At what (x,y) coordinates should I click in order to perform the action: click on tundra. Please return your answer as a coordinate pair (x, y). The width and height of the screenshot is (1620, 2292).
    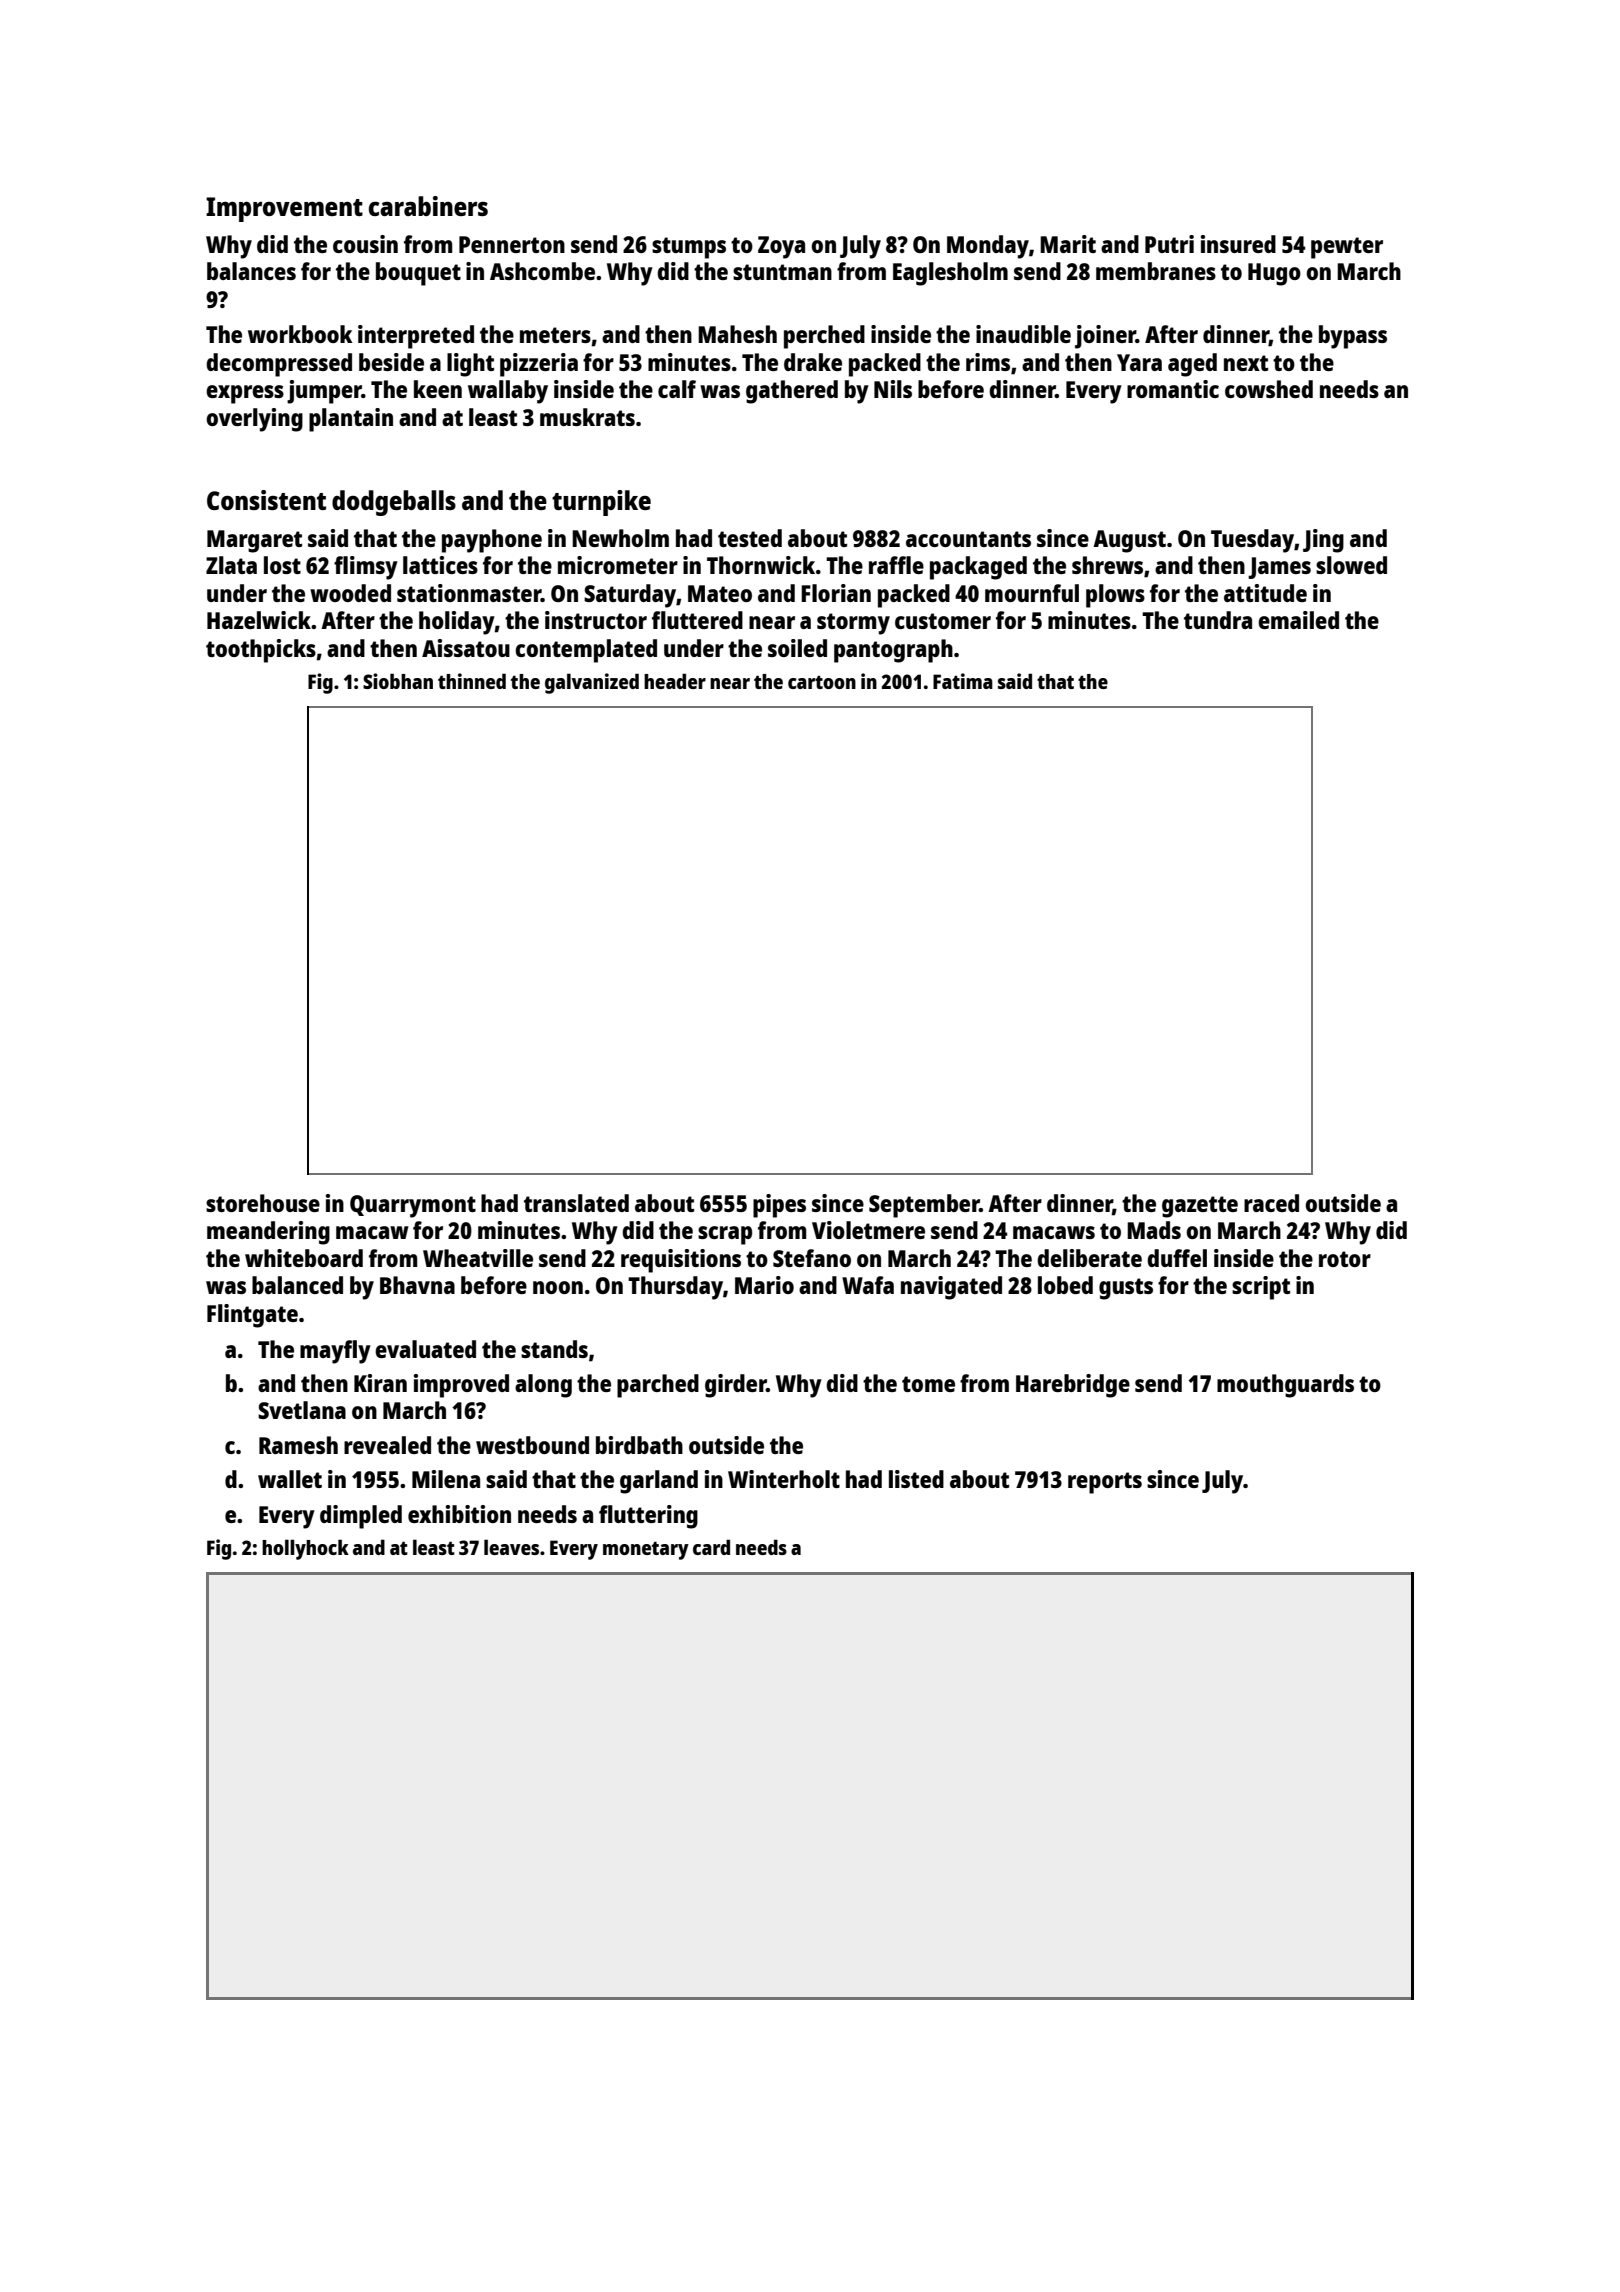
    Looking at the image, I should click on (1218, 620).
